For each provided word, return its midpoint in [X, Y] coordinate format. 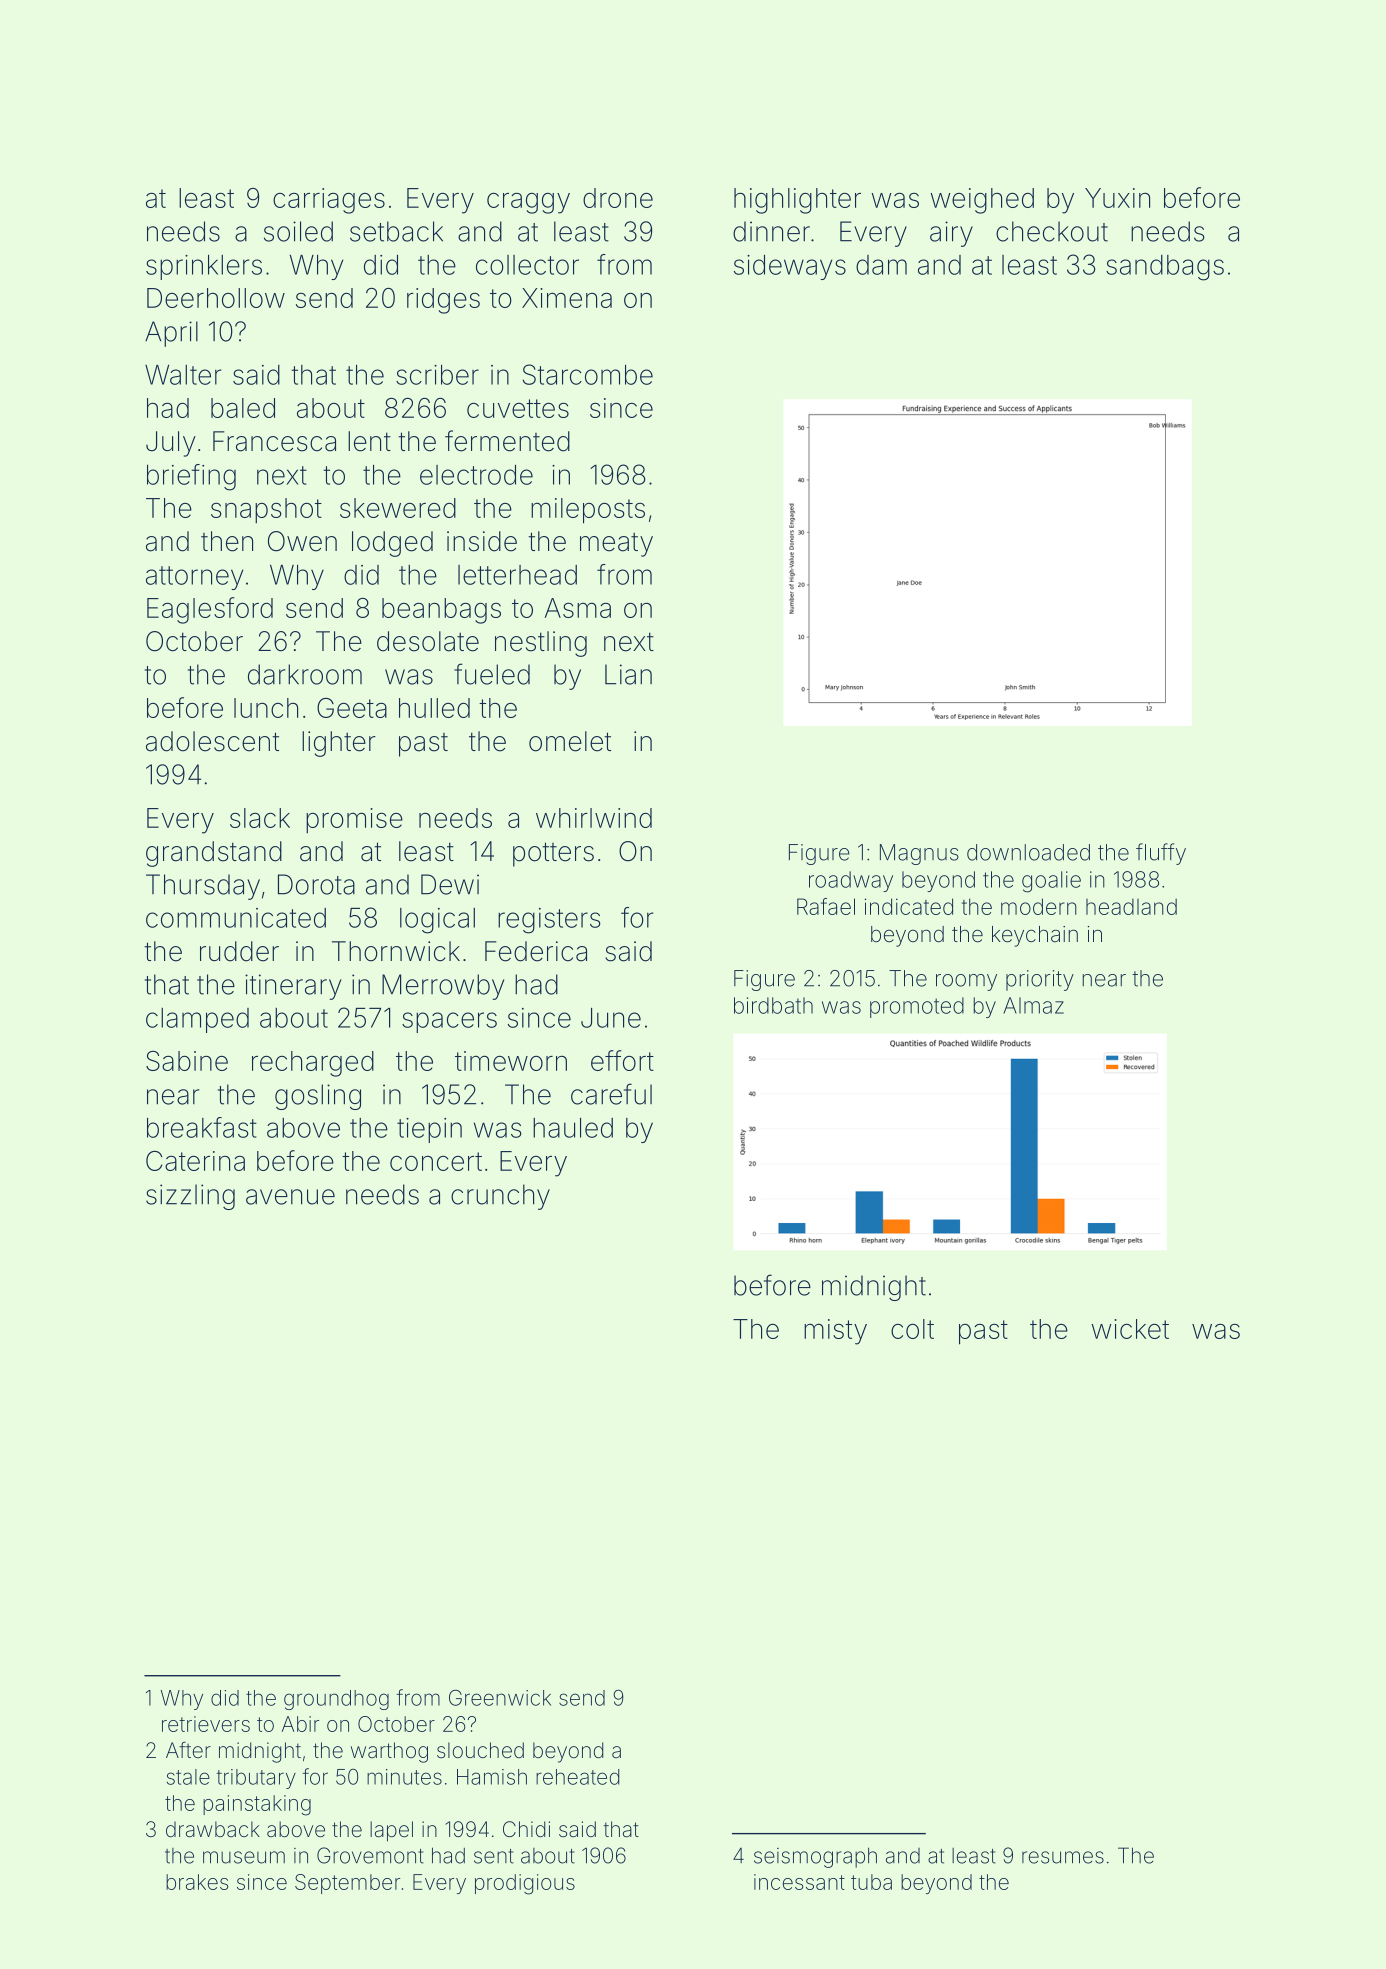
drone [618, 198]
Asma [578, 608]
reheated [577, 1777]
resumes [1063, 1857]
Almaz [1033, 1005]
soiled [298, 231]
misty [835, 1332]
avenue [290, 1197]
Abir [300, 1724]
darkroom [305, 674]
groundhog [336, 1700]
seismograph [815, 1857]
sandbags [1165, 268]
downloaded [1028, 852]
